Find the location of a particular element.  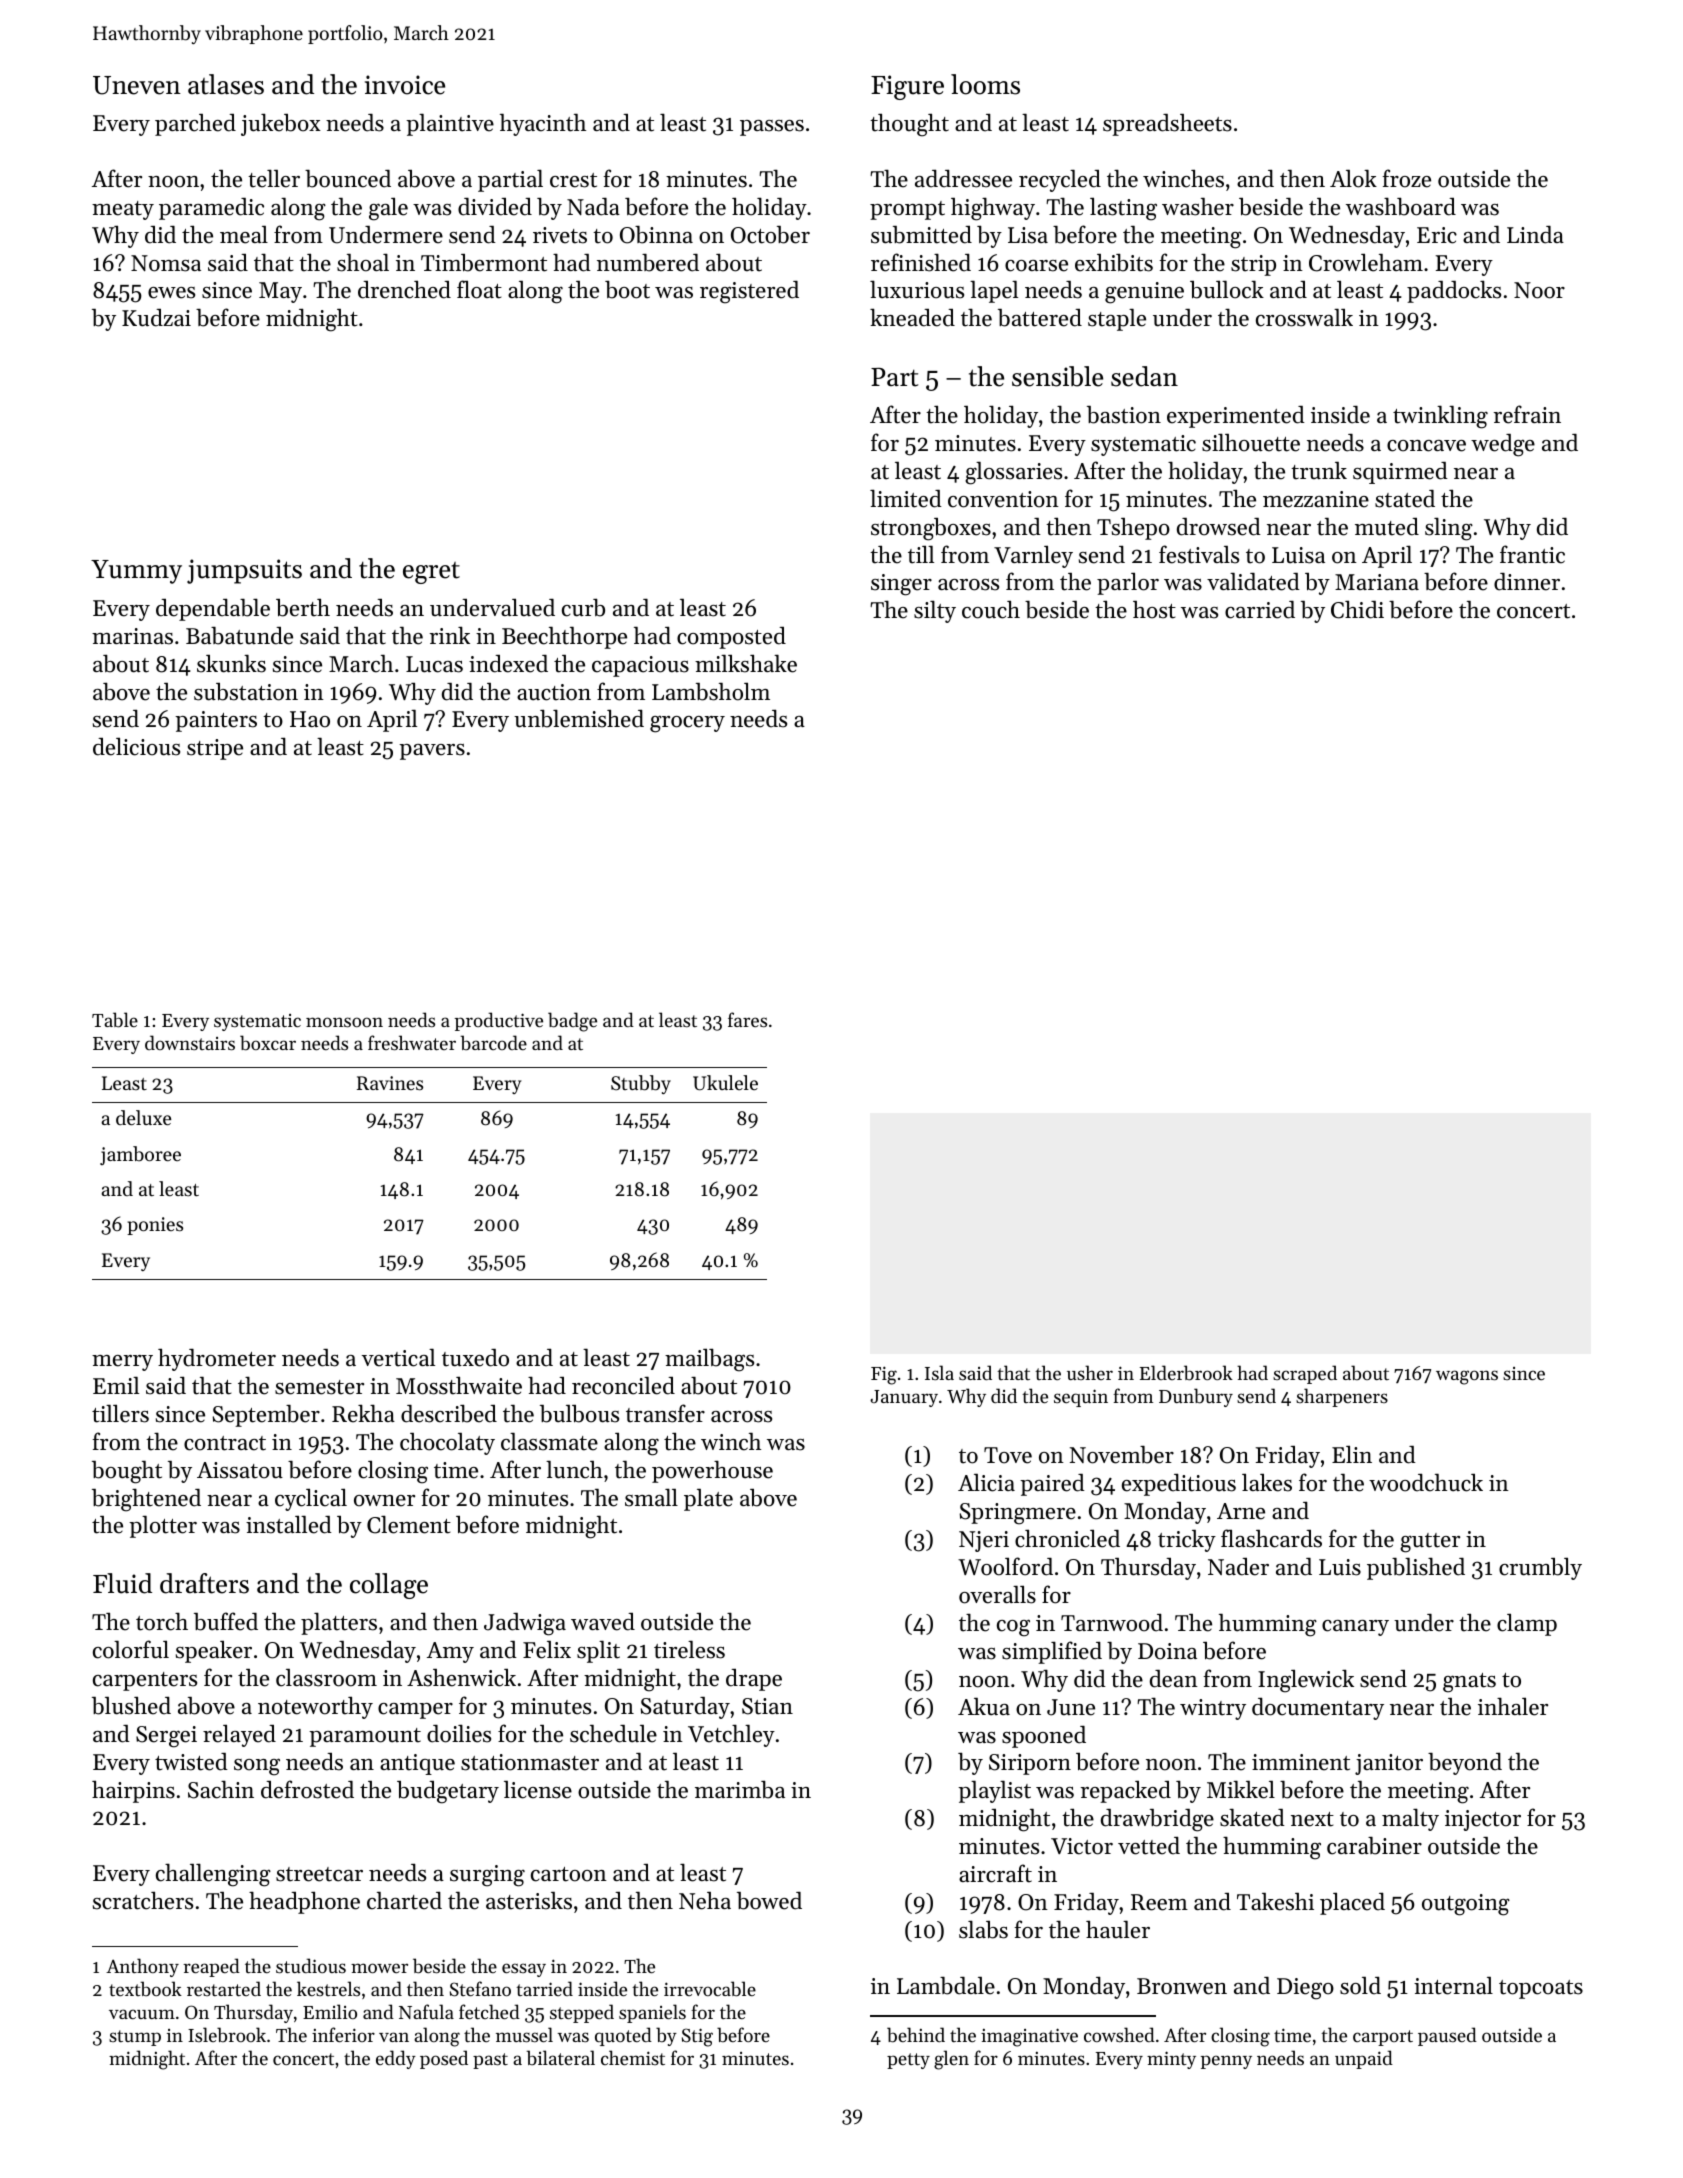

Uneven is located at coordinates (137, 85).
